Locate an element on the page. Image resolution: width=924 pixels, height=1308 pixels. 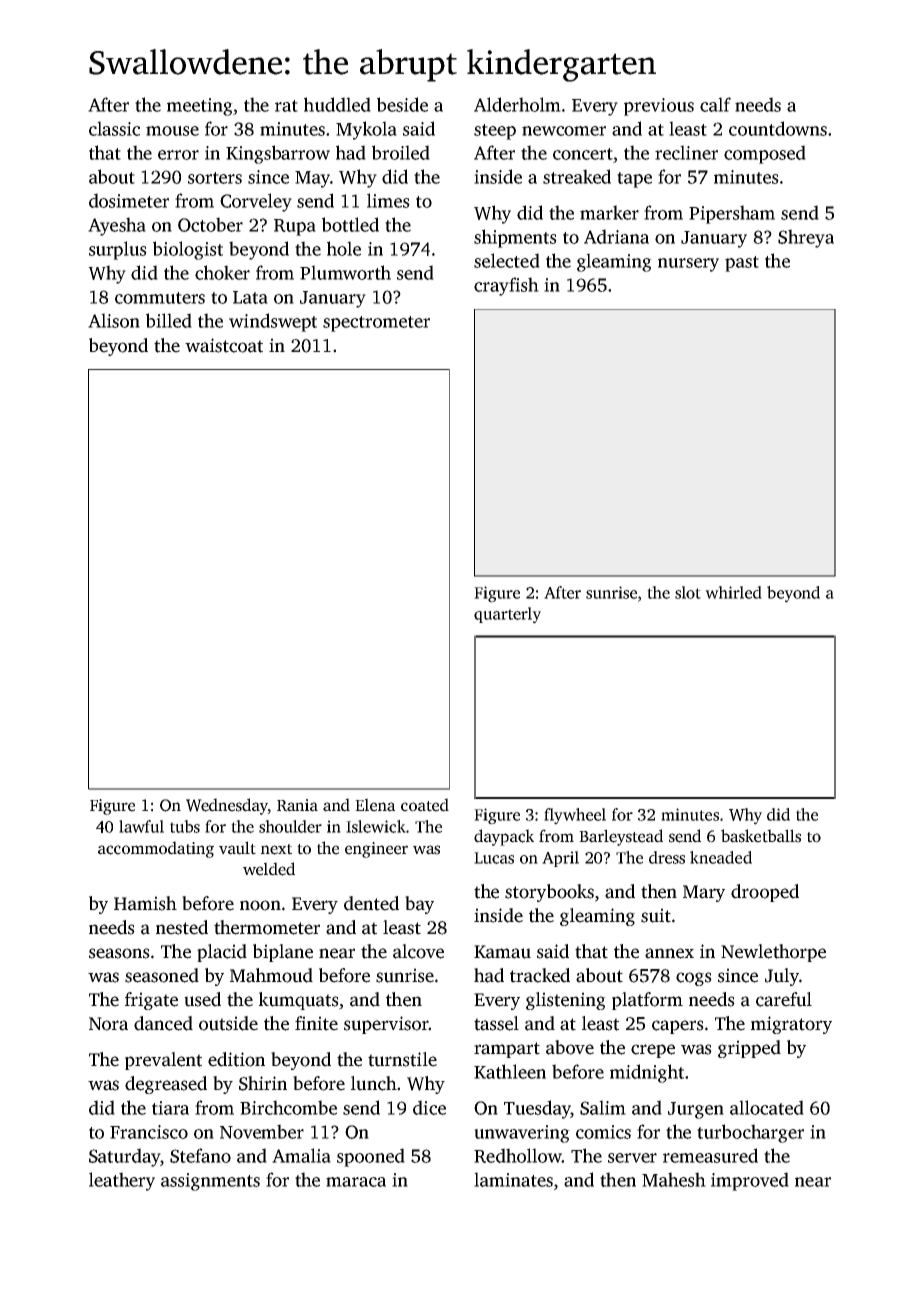
Elena is located at coordinates (375, 805).
